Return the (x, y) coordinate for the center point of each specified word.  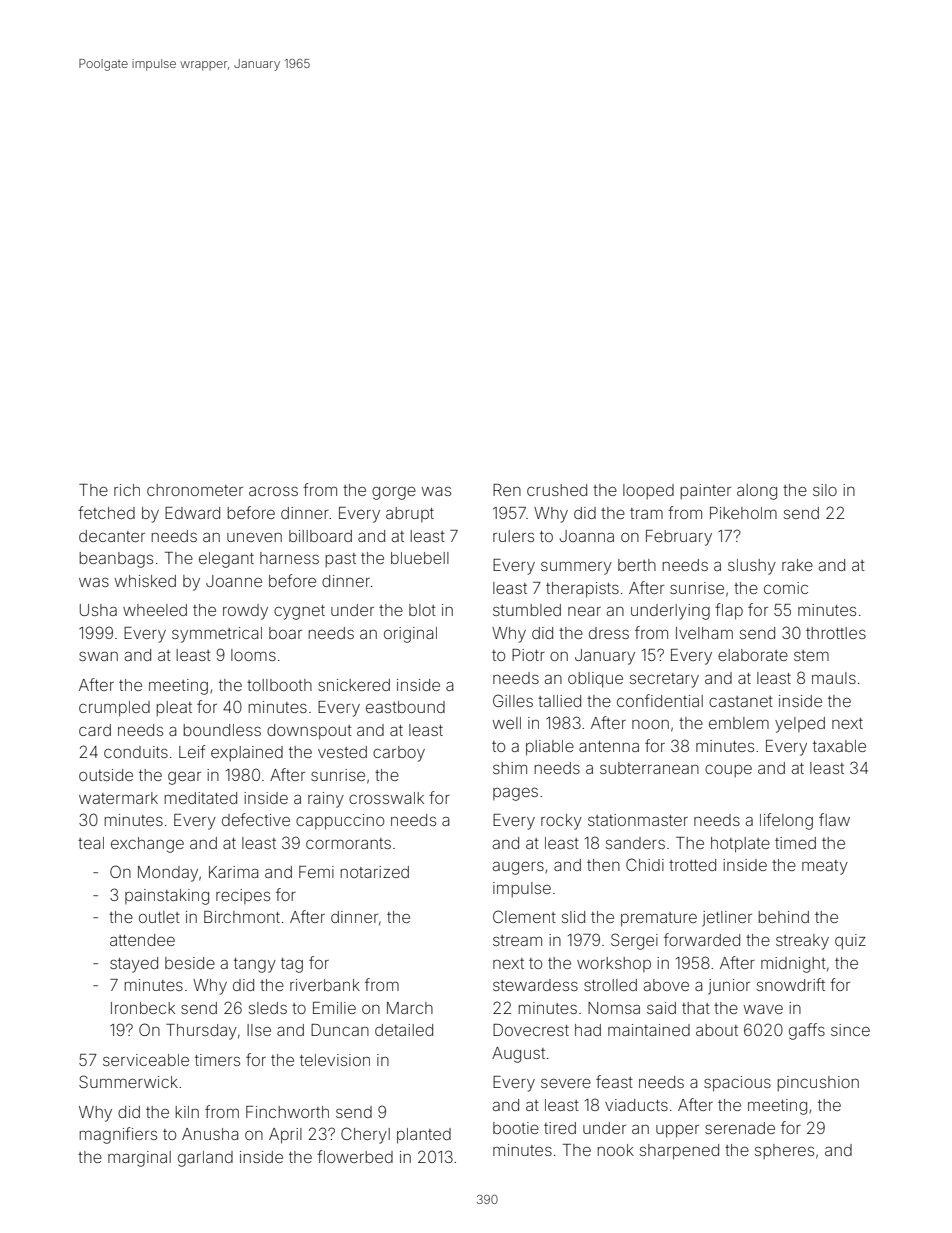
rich (127, 490)
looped (648, 491)
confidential (660, 700)
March (410, 1008)
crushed (557, 490)
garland (205, 1159)
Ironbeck (143, 1008)
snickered (354, 685)
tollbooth (279, 685)
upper (677, 1131)
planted (424, 1136)
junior (729, 987)
